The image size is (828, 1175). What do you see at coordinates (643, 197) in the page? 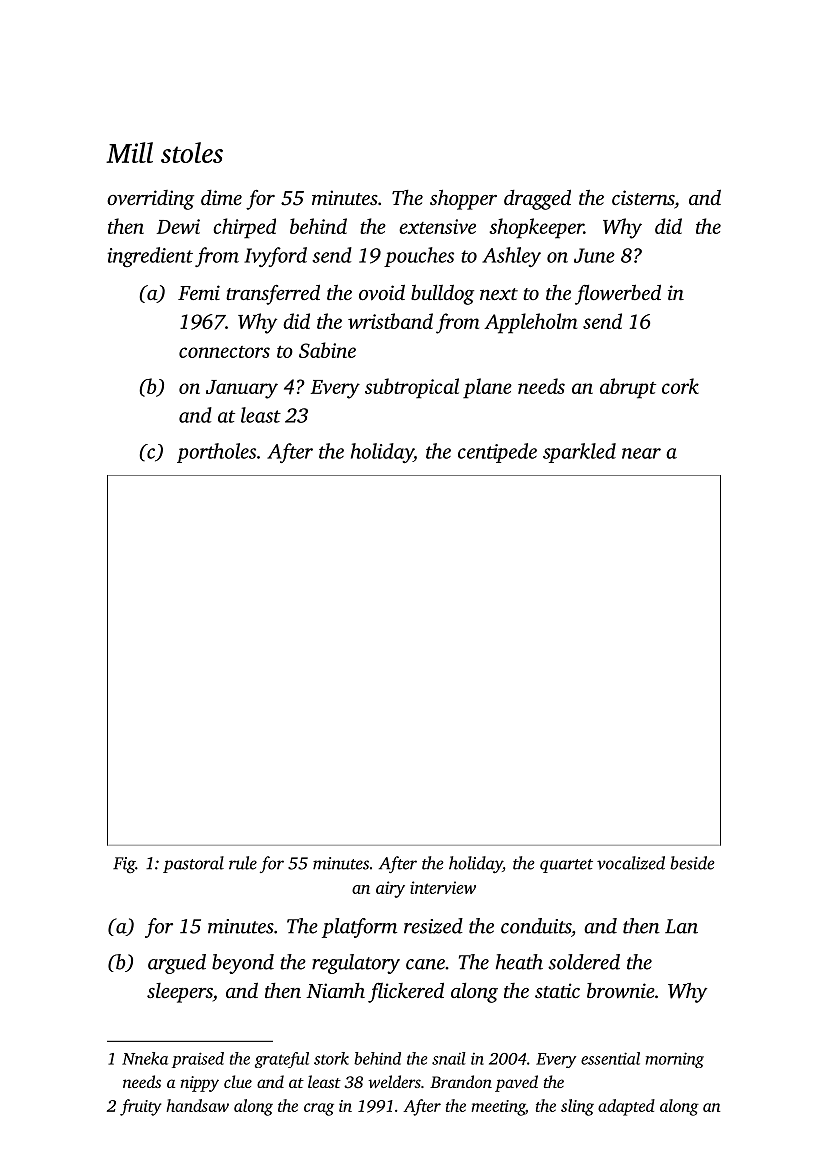
I see `cisterns` at bounding box center [643, 197].
